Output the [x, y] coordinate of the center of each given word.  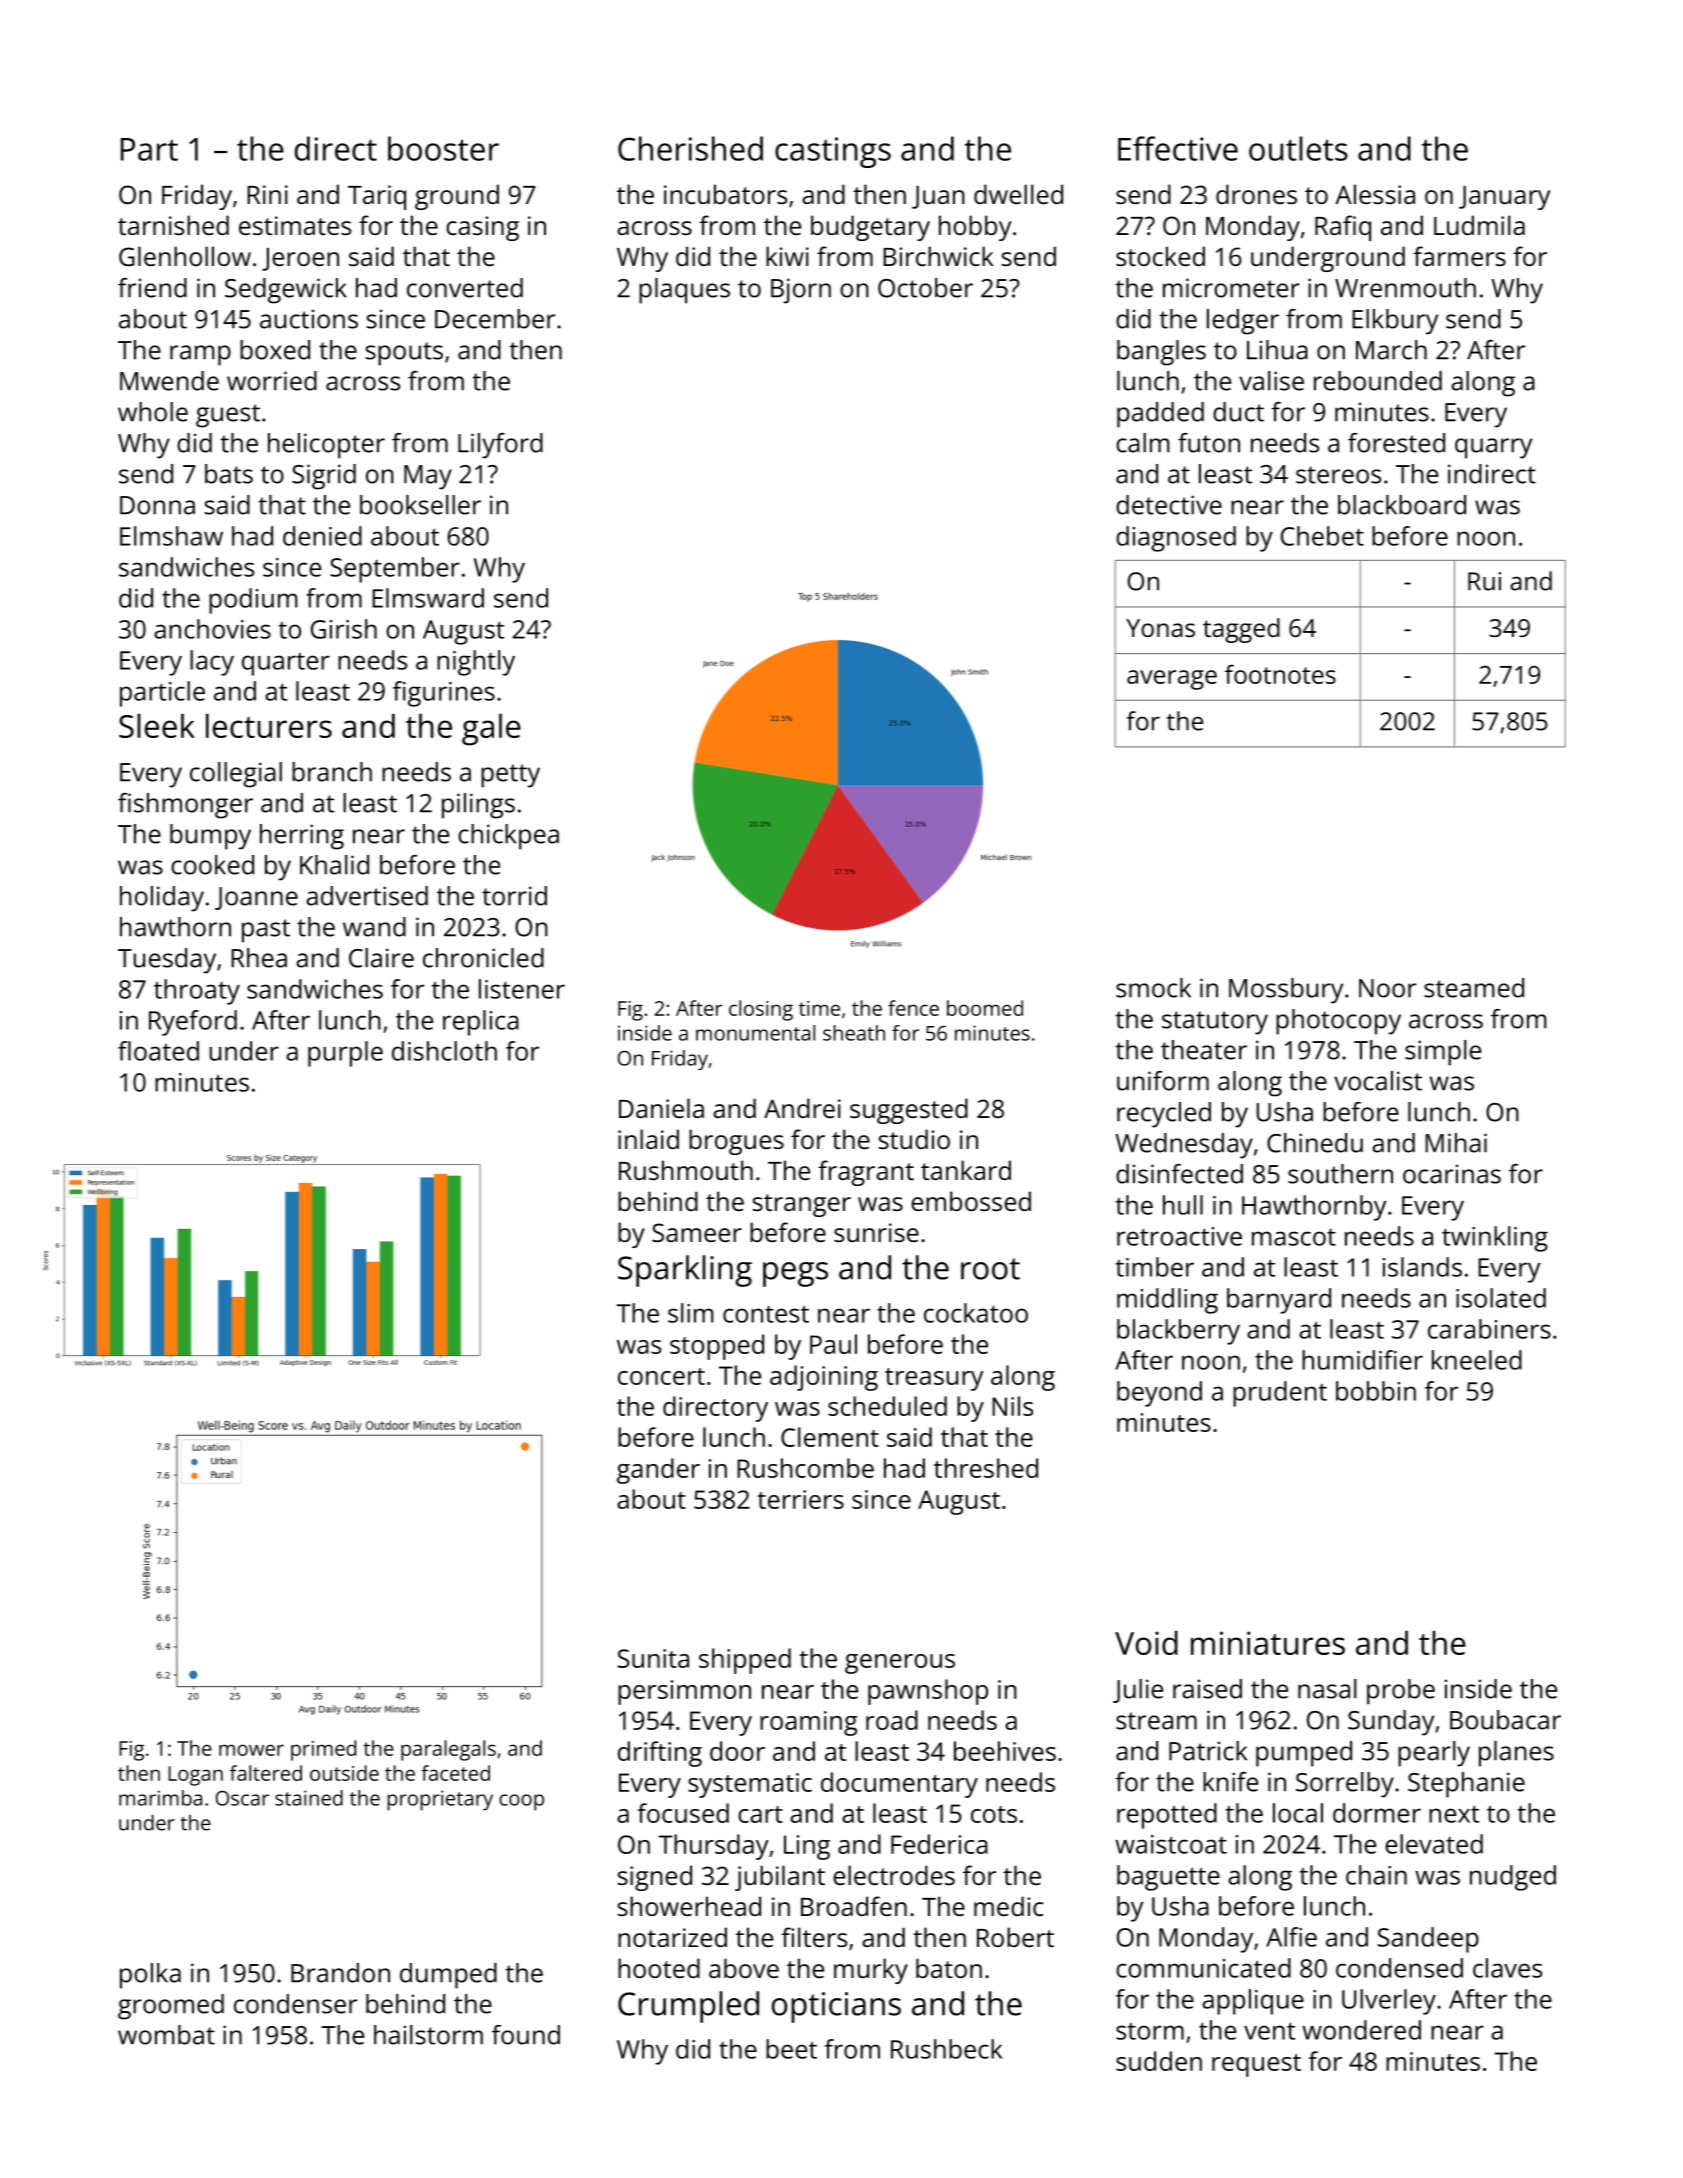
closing [761, 1010]
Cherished [690, 148]
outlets [1298, 148]
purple [345, 1054]
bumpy [210, 837]
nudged [1513, 1878]
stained [309, 1798]
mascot [1294, 1237]
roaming [809, 1723]
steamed [1474, 988]
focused [683, 1813]
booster [443, 148]
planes [1516, 1754]
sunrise [876, 1232]
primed [323, 1750]
